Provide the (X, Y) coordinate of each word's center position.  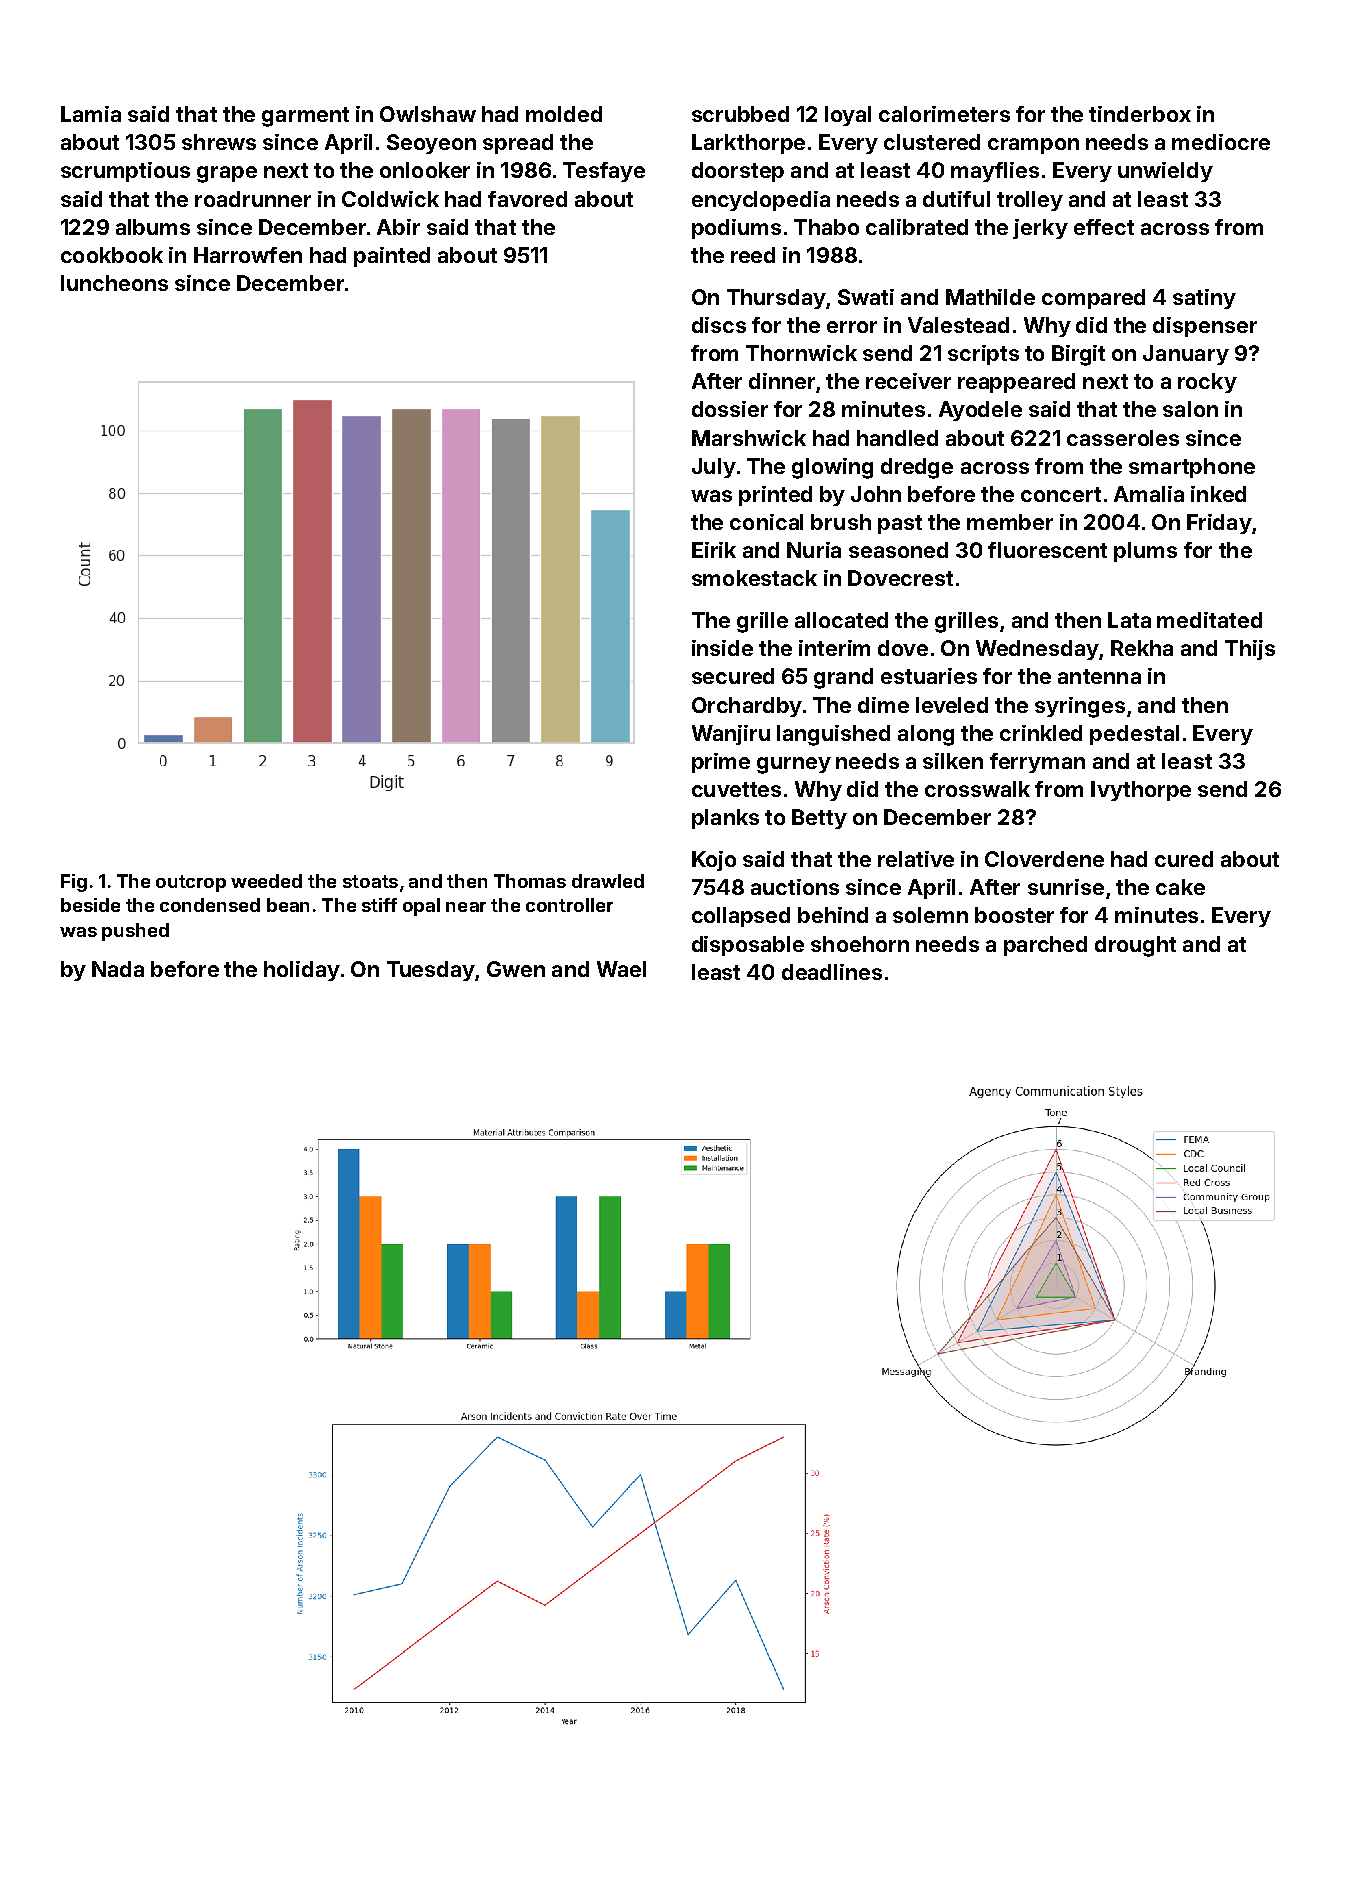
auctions (795, 887)
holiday (302, 971)
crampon (1033, 146)
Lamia (91, 114)
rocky (1207, 383)
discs (719, 325)
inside (722, 648)
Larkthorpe (748, 144)
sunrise (1066, 887)
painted (392, 257)
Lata (1129, 620)
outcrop (191, 883)
